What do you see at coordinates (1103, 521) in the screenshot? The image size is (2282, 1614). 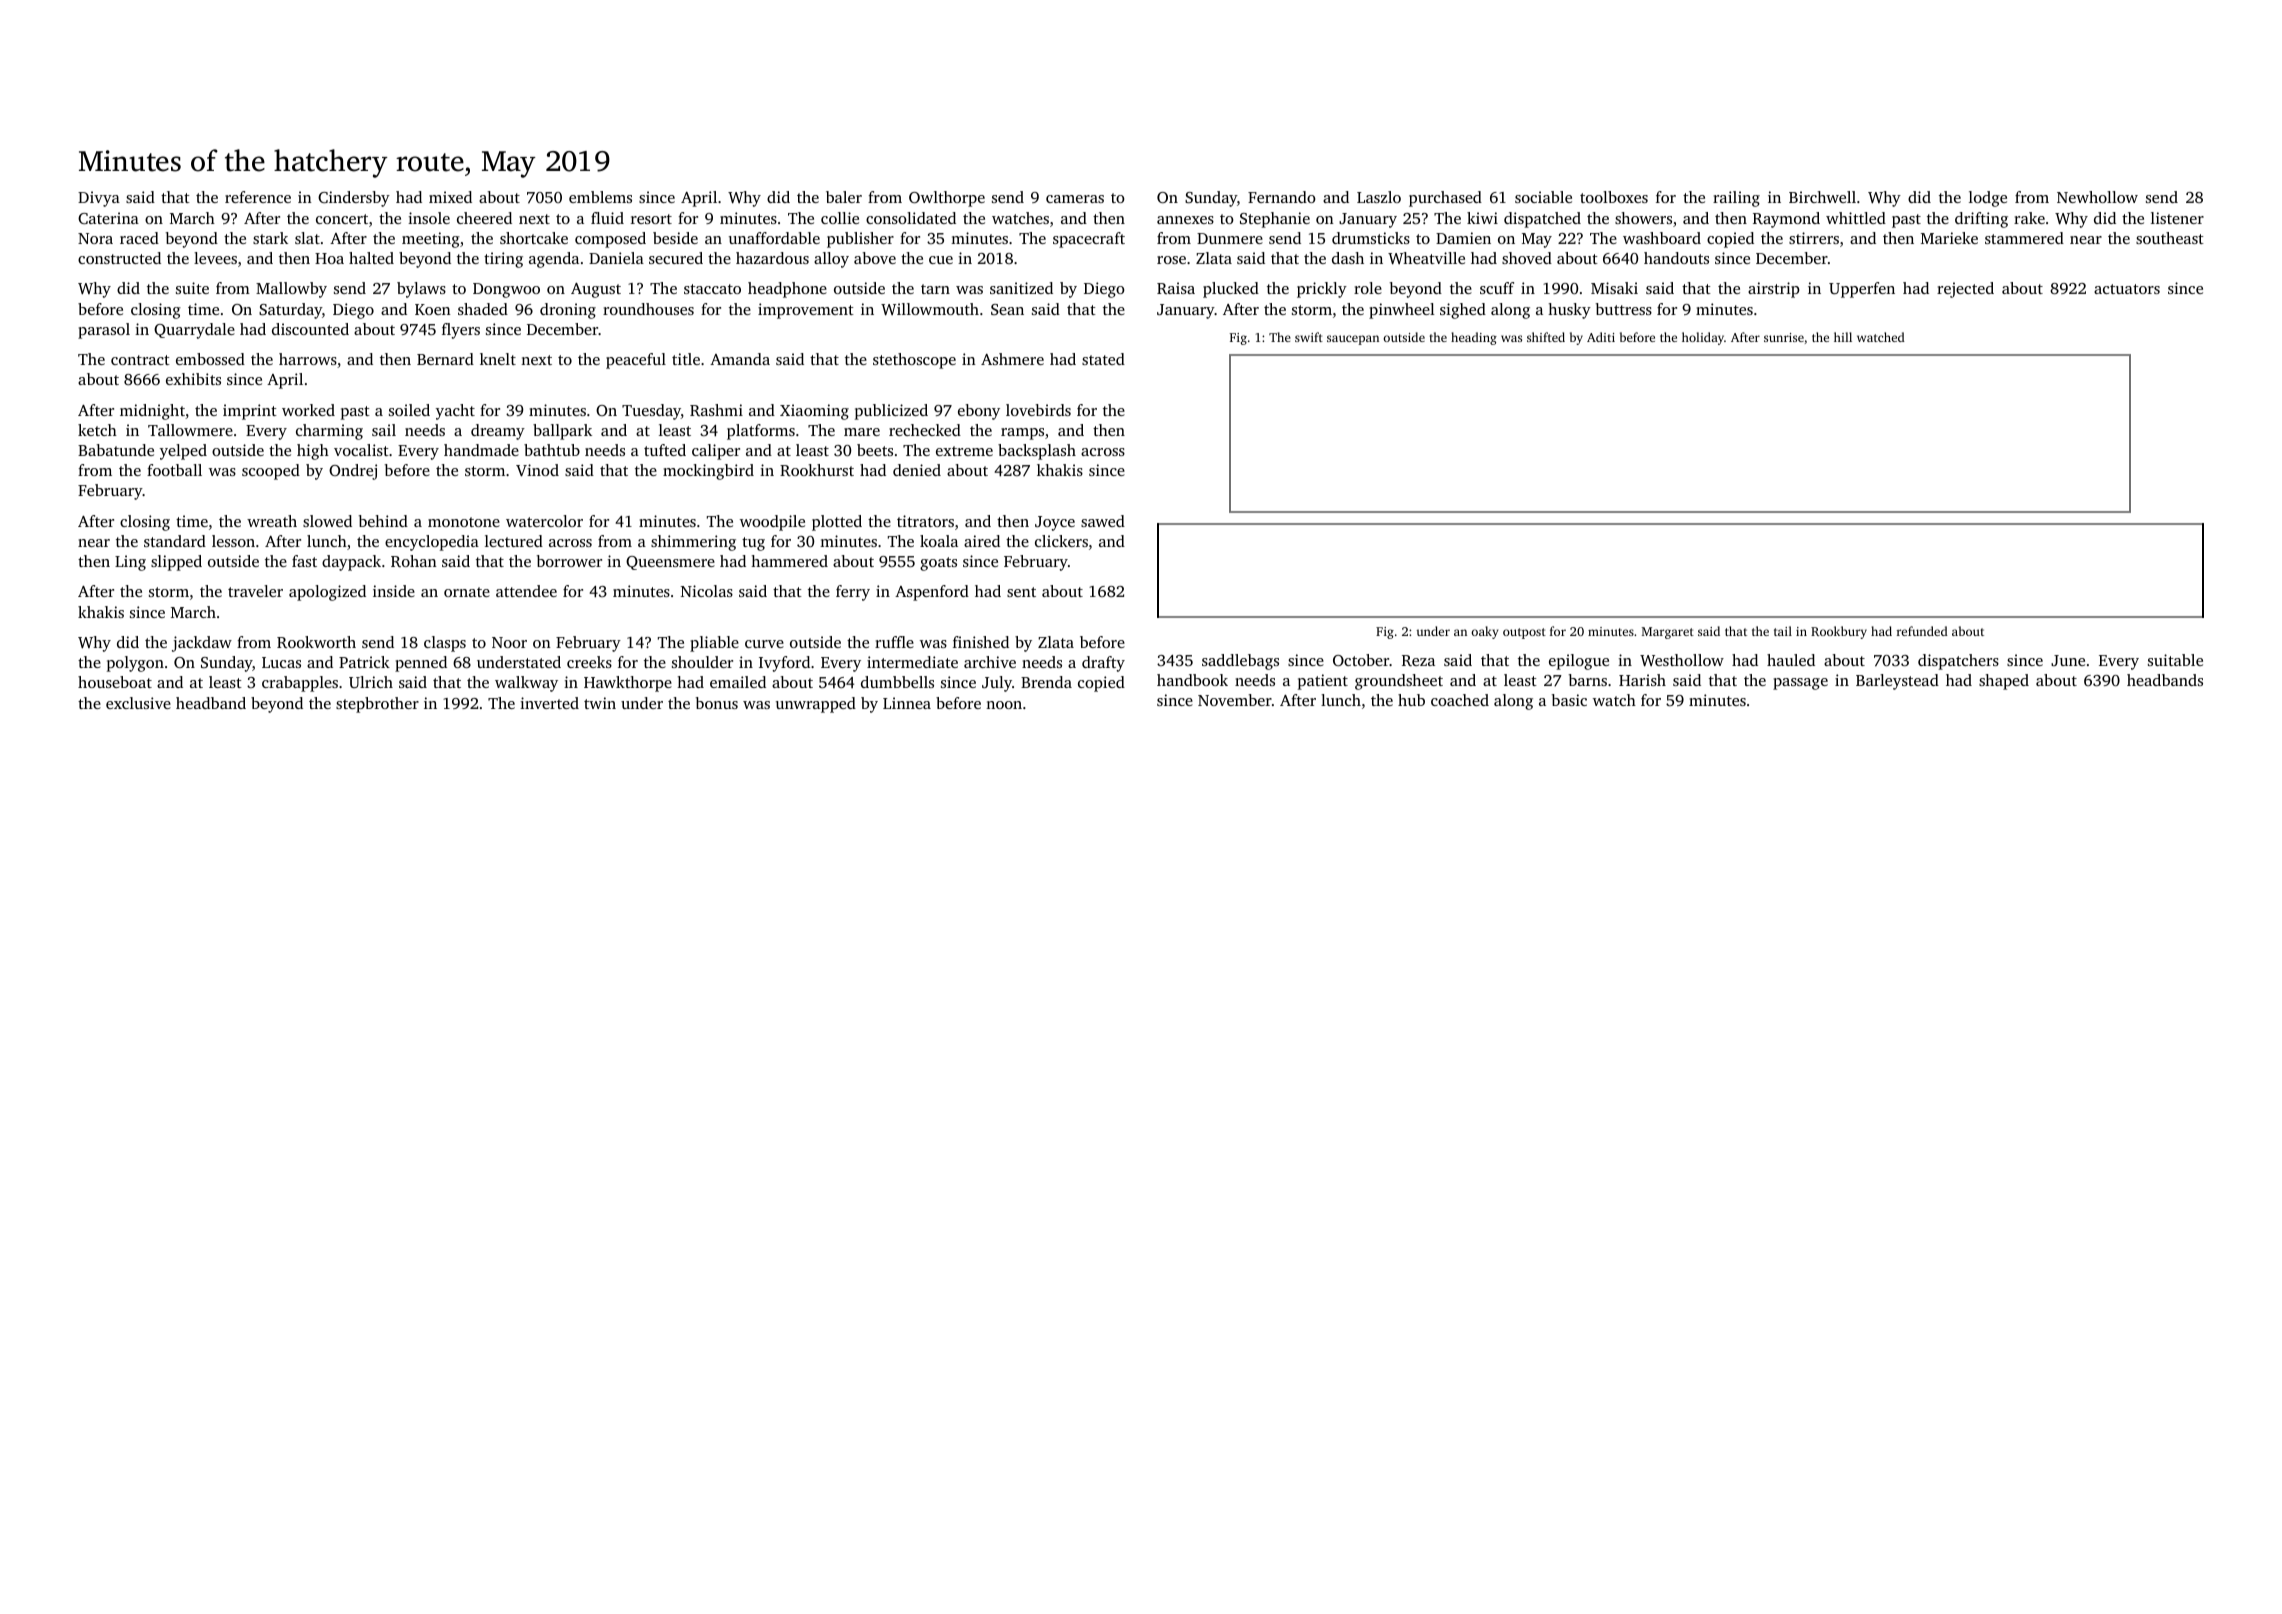 I see `sawed` at bounding box center [1103, 521].
